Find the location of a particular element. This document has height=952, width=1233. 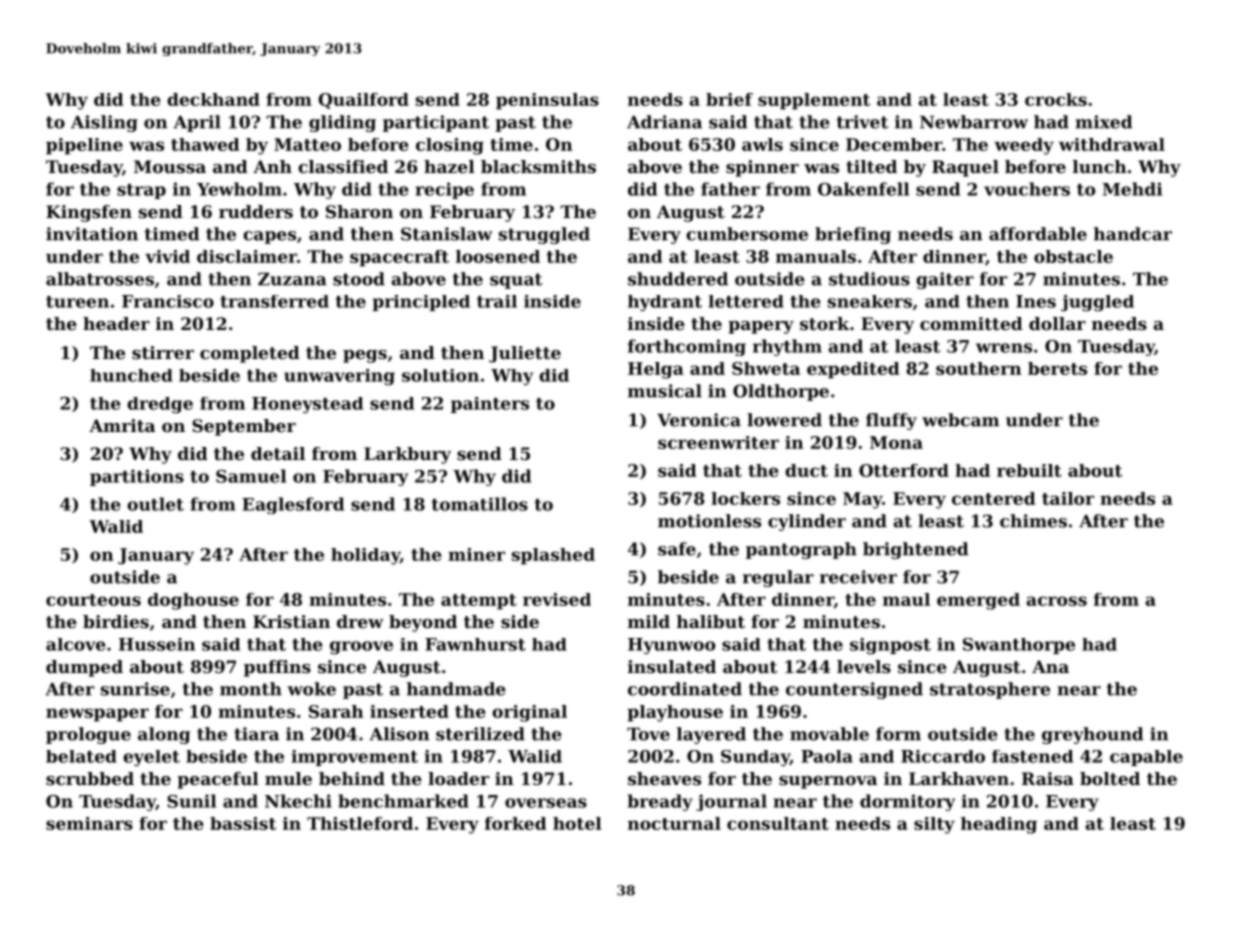

seminars is located at coordinates (89, 823).
